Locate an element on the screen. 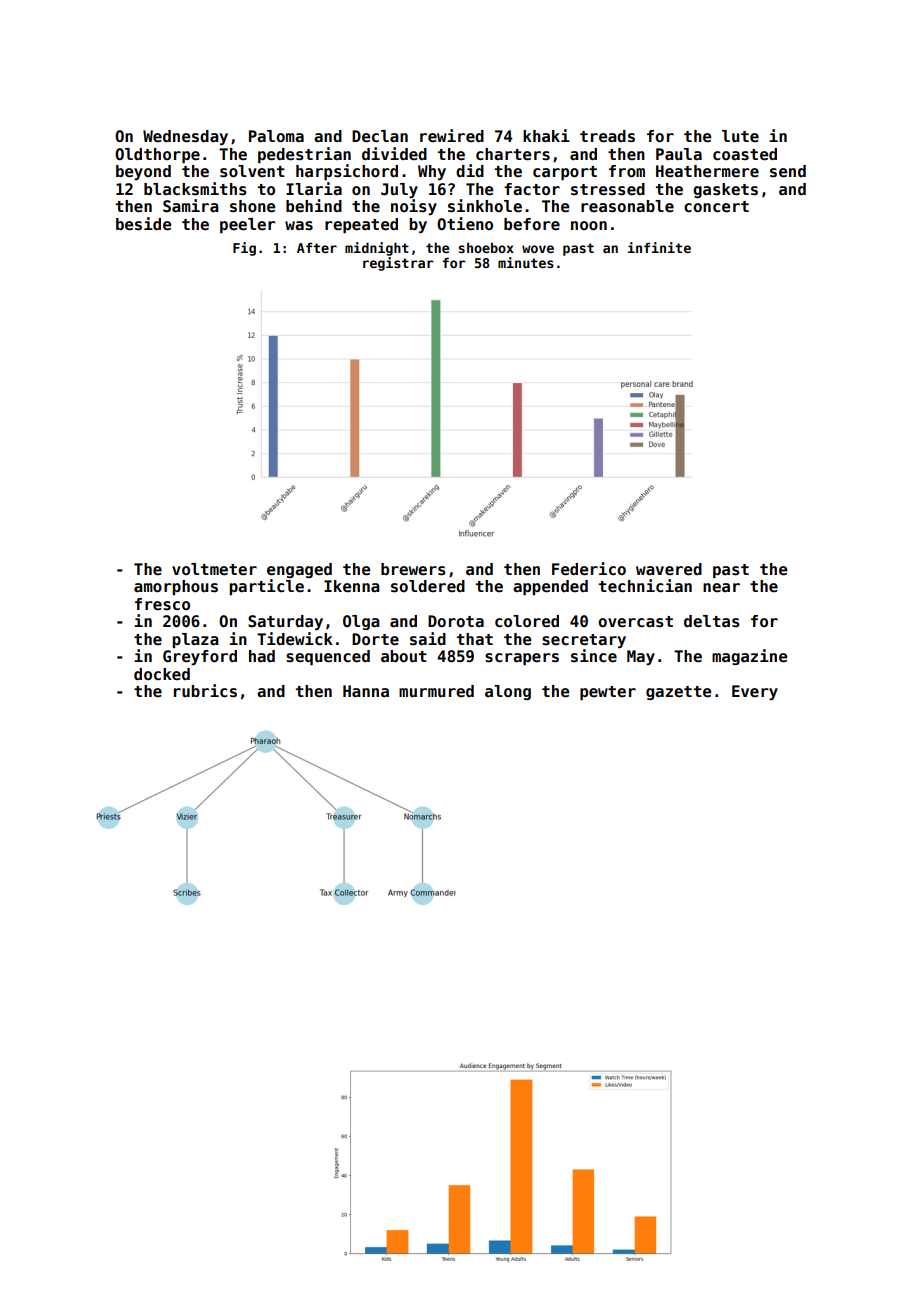 This screenshot has width=924, height=1314. voltmeter is located at coordinates (214, 569).
